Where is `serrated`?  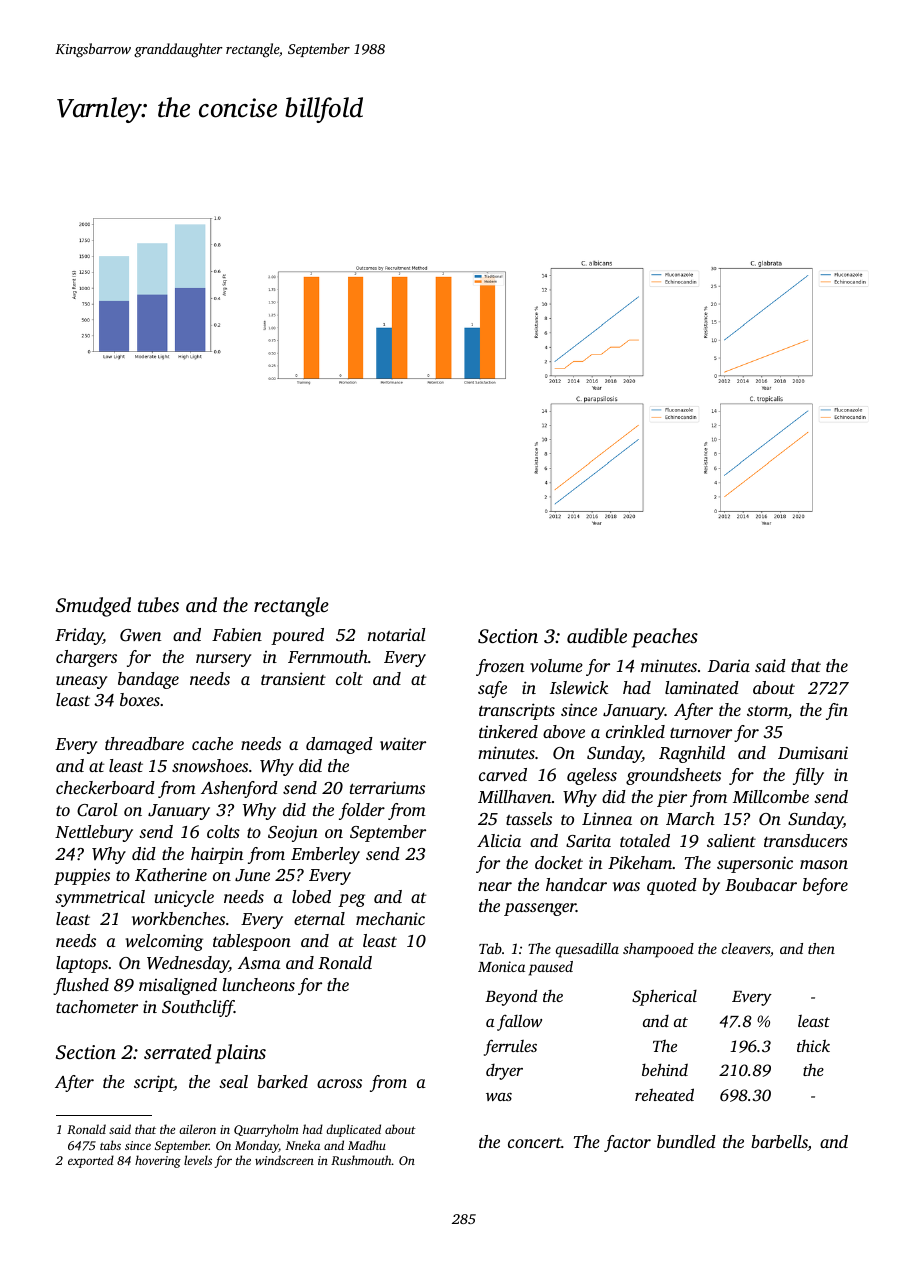
serrated is located at coordinates (177, 1051).
